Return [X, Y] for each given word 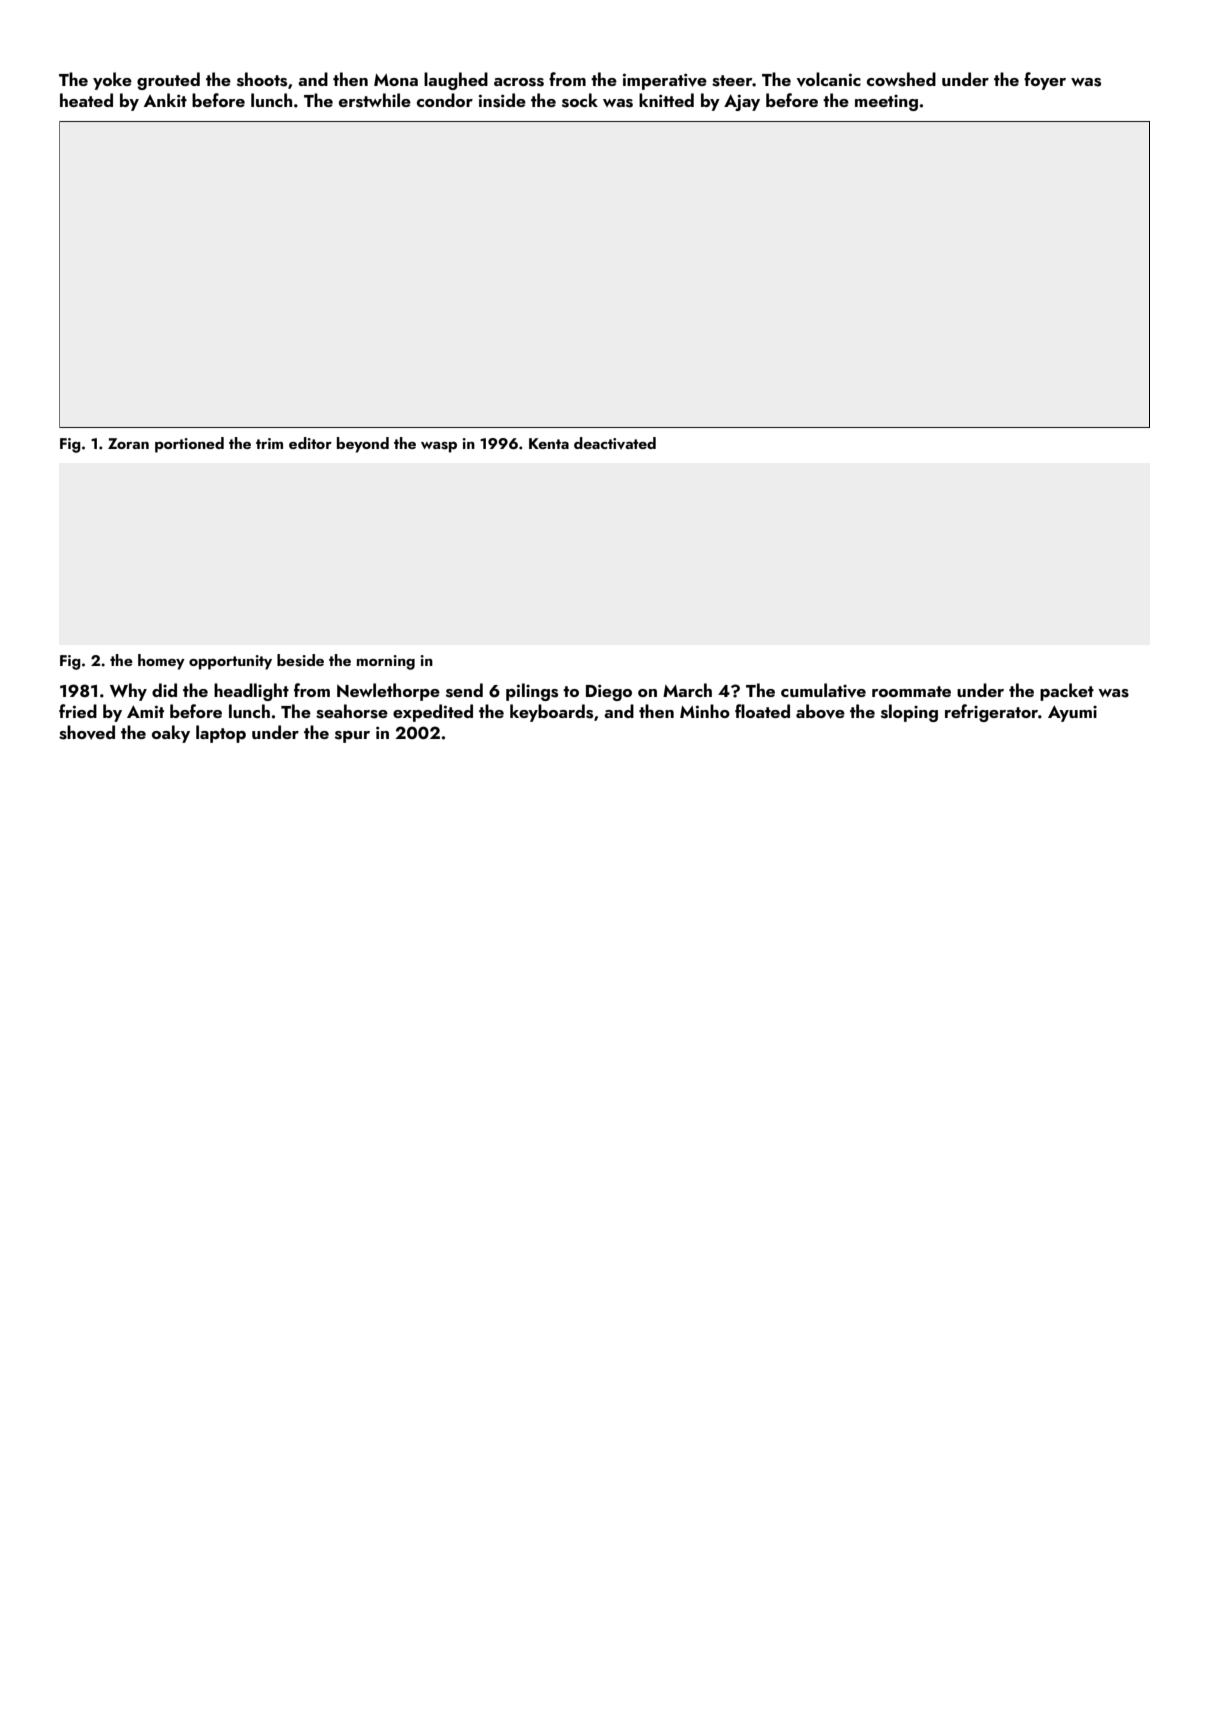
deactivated [615, 443]
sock [580, 100]
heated [86, 100]
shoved [87, 732]
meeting [886, 103]
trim [269, 443]
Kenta [549, 443]
